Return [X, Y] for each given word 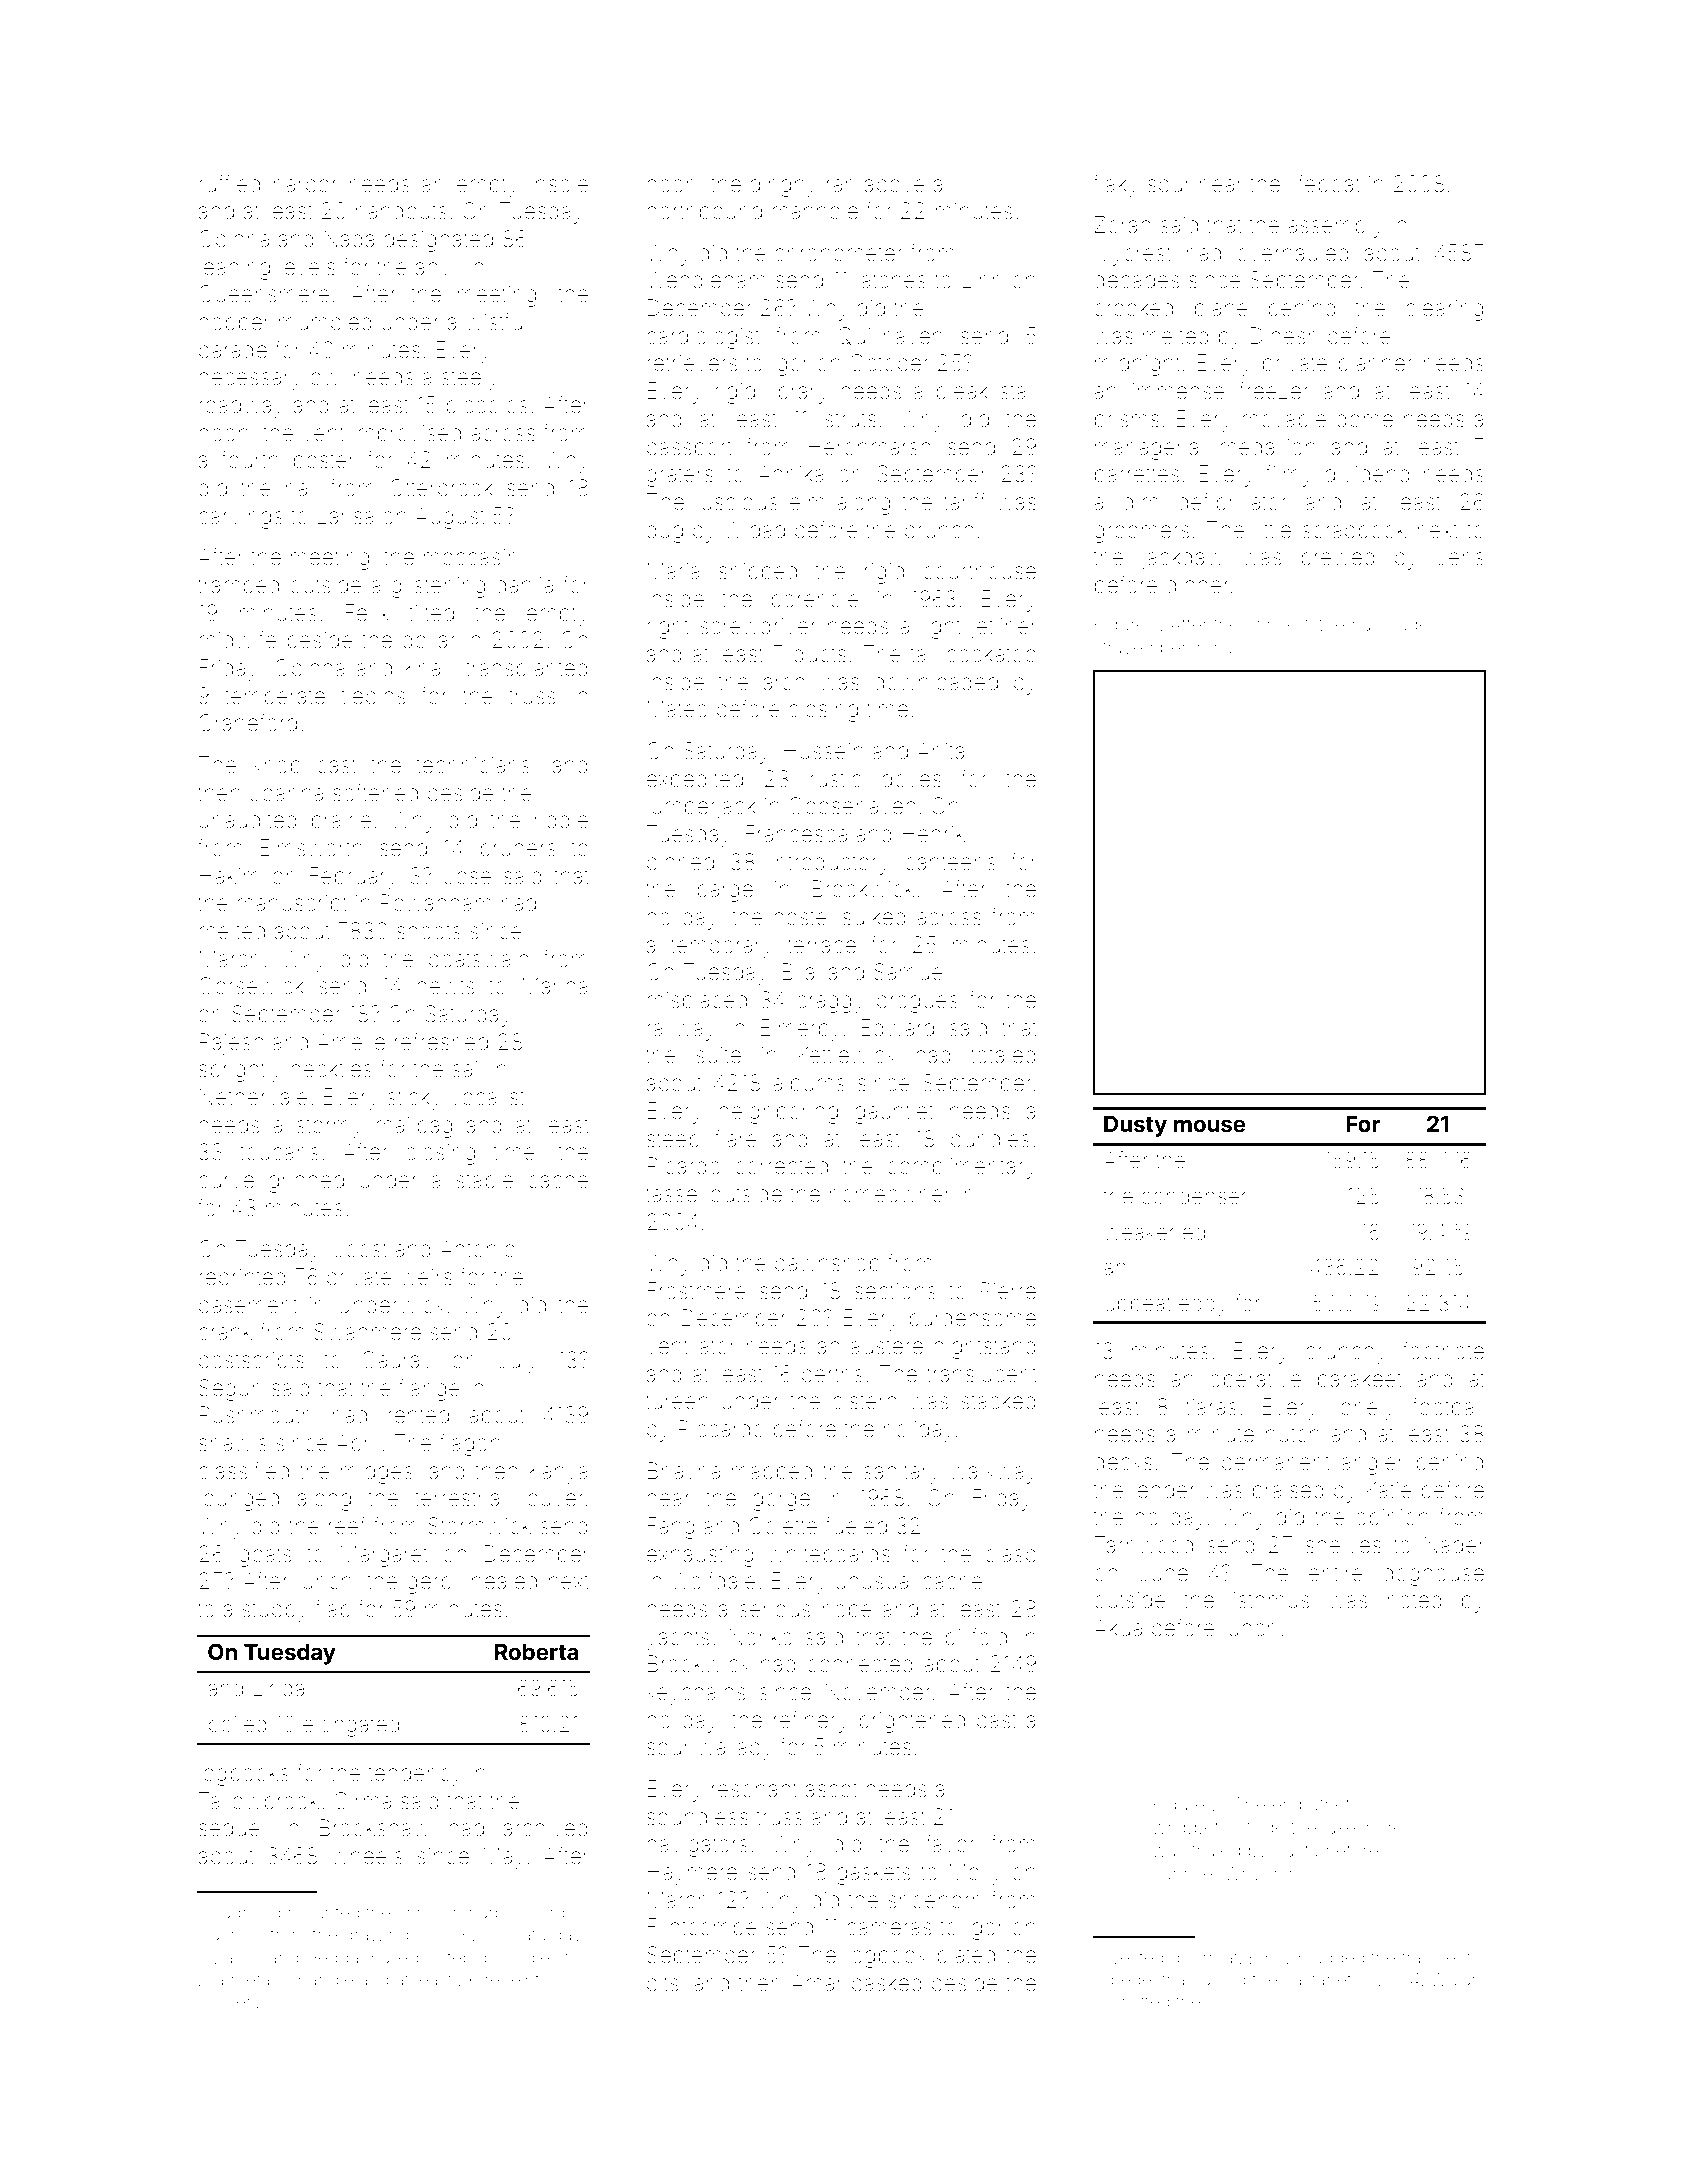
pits [663, 1985]
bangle [326, 1981]
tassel [673, 1194]
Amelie [351, 1042]
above [894, 184]
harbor [305, 184]
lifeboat [1325, 184]
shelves [1343, 1545]
